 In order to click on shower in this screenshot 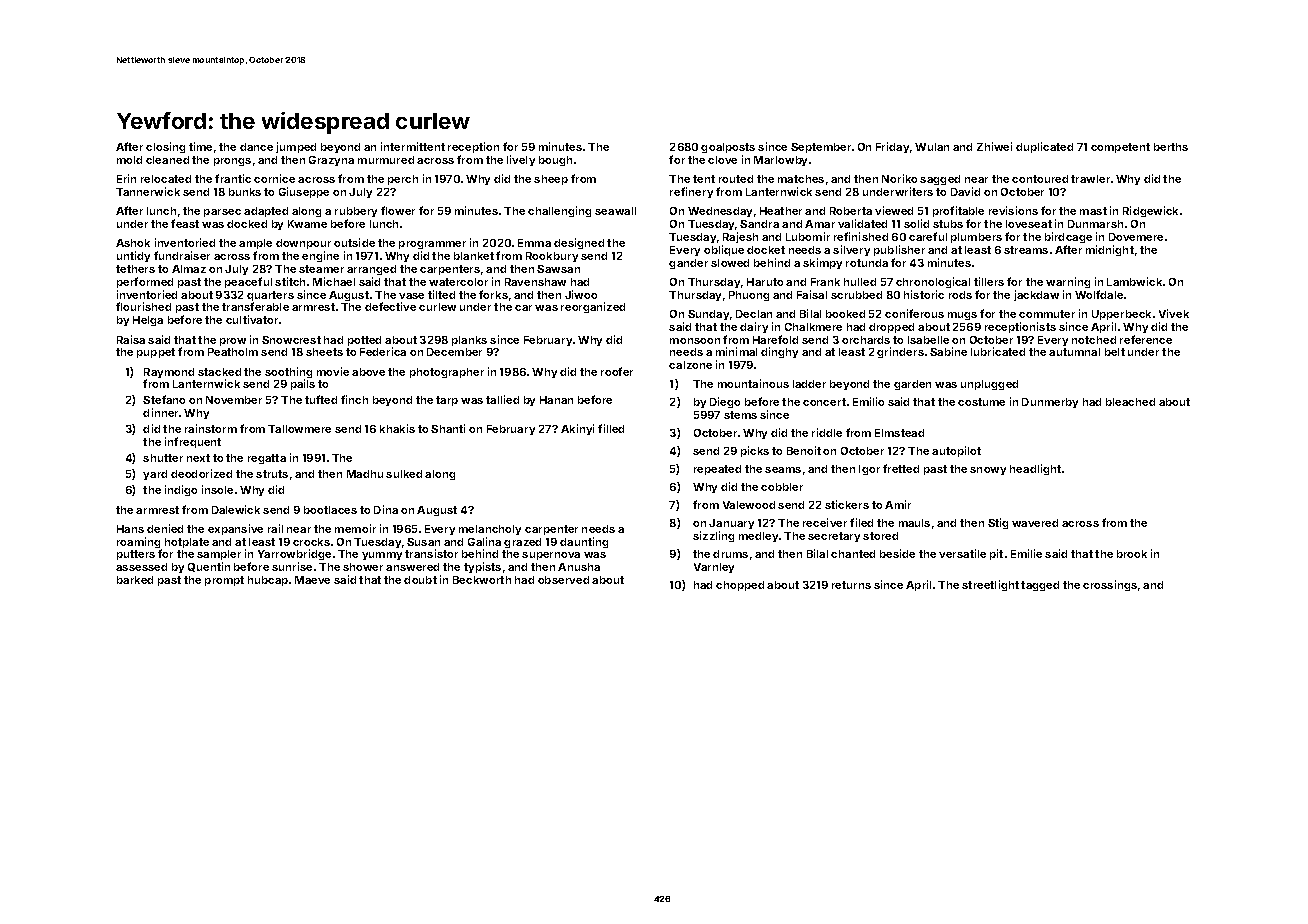, I will do `click(363, 567)`.
